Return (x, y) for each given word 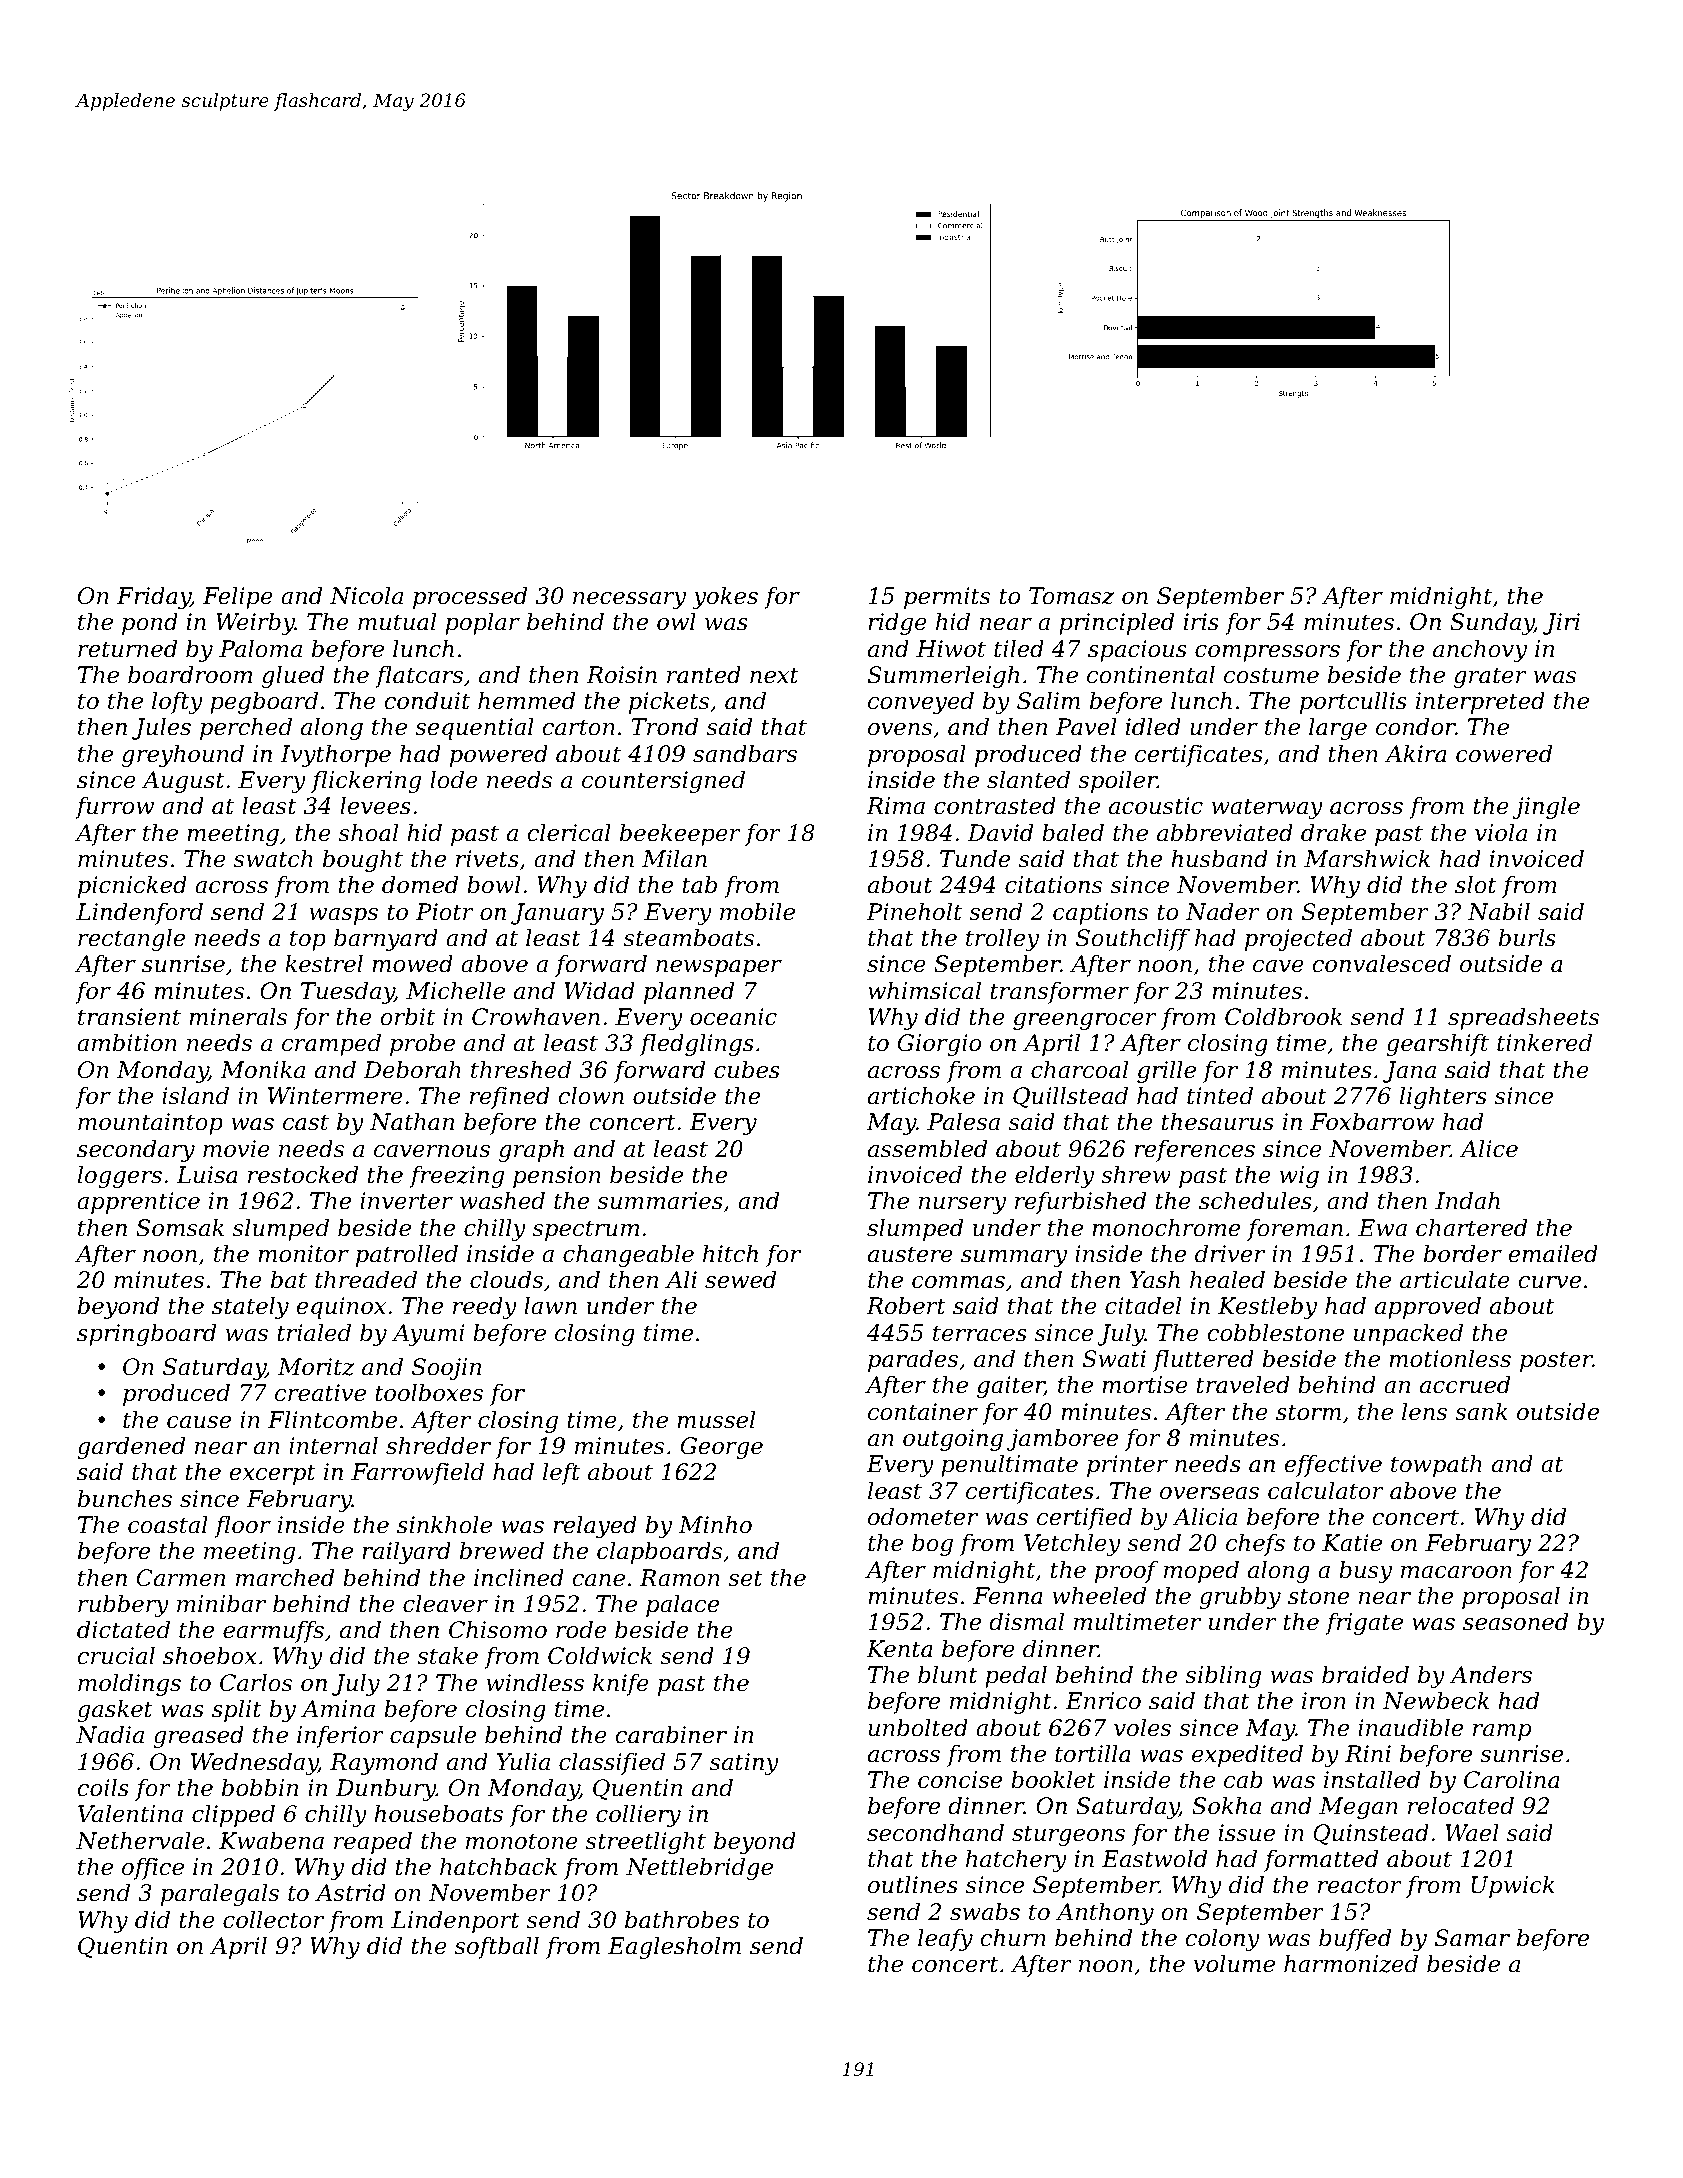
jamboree (1062, 1440)
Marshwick (1367, 859)
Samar (1472, 1938)
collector (273, 1920)
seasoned (1515, 1622)
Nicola (366, 596)
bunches (125, 1499)
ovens (900, 729)
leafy (945, 1940)
